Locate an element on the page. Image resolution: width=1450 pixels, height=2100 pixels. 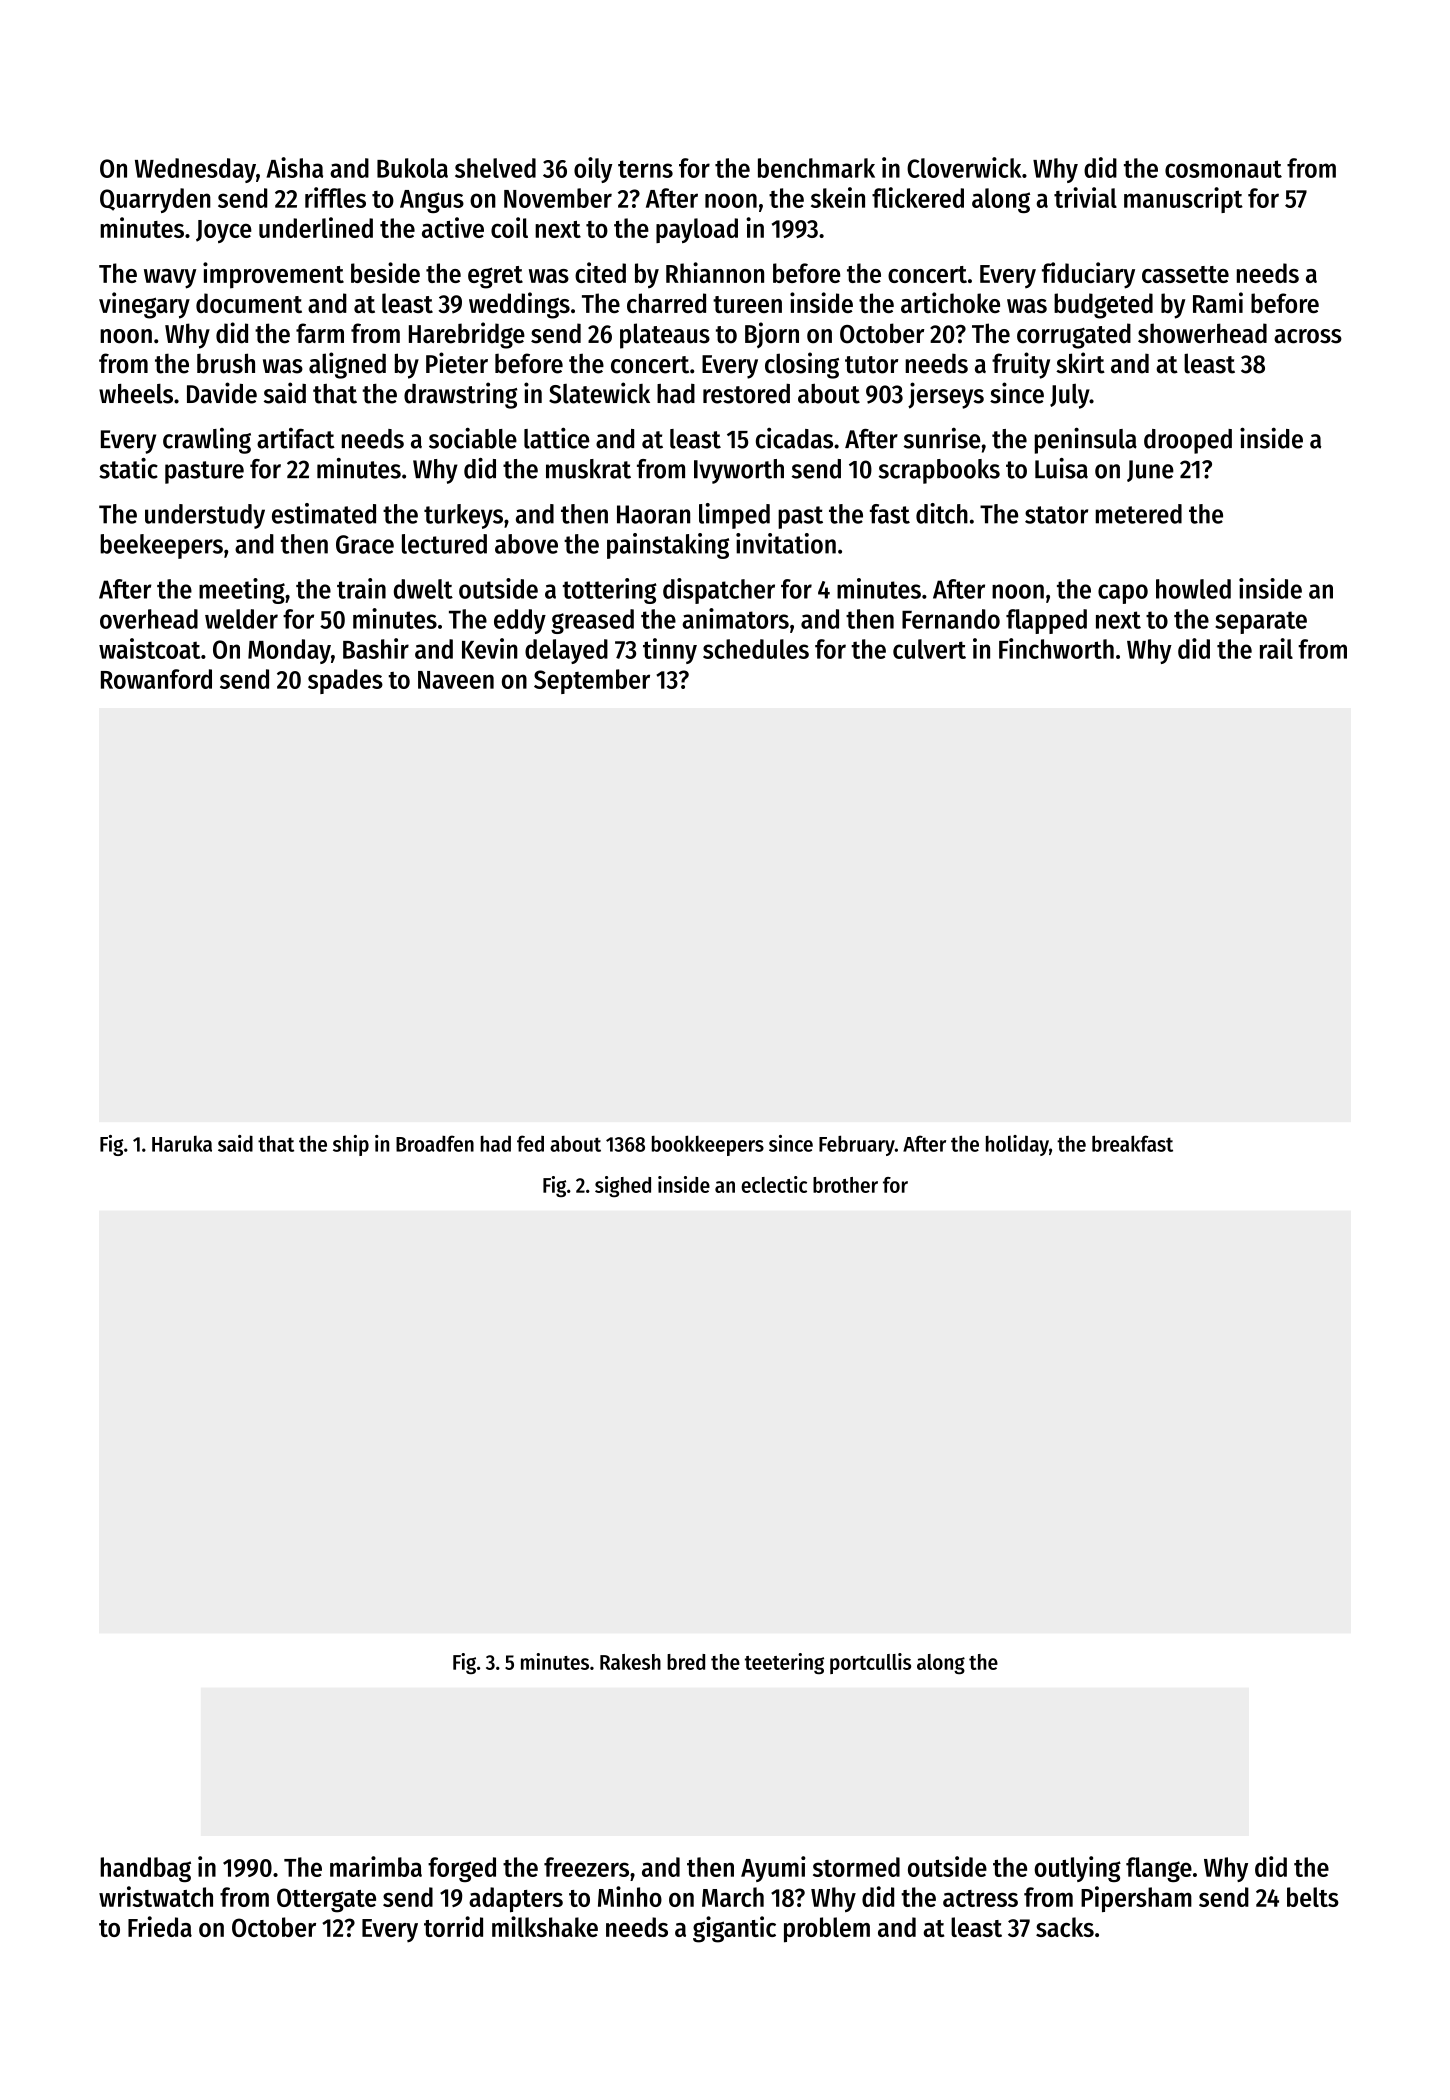
Frieda is located at coordinates (160, 1926).
